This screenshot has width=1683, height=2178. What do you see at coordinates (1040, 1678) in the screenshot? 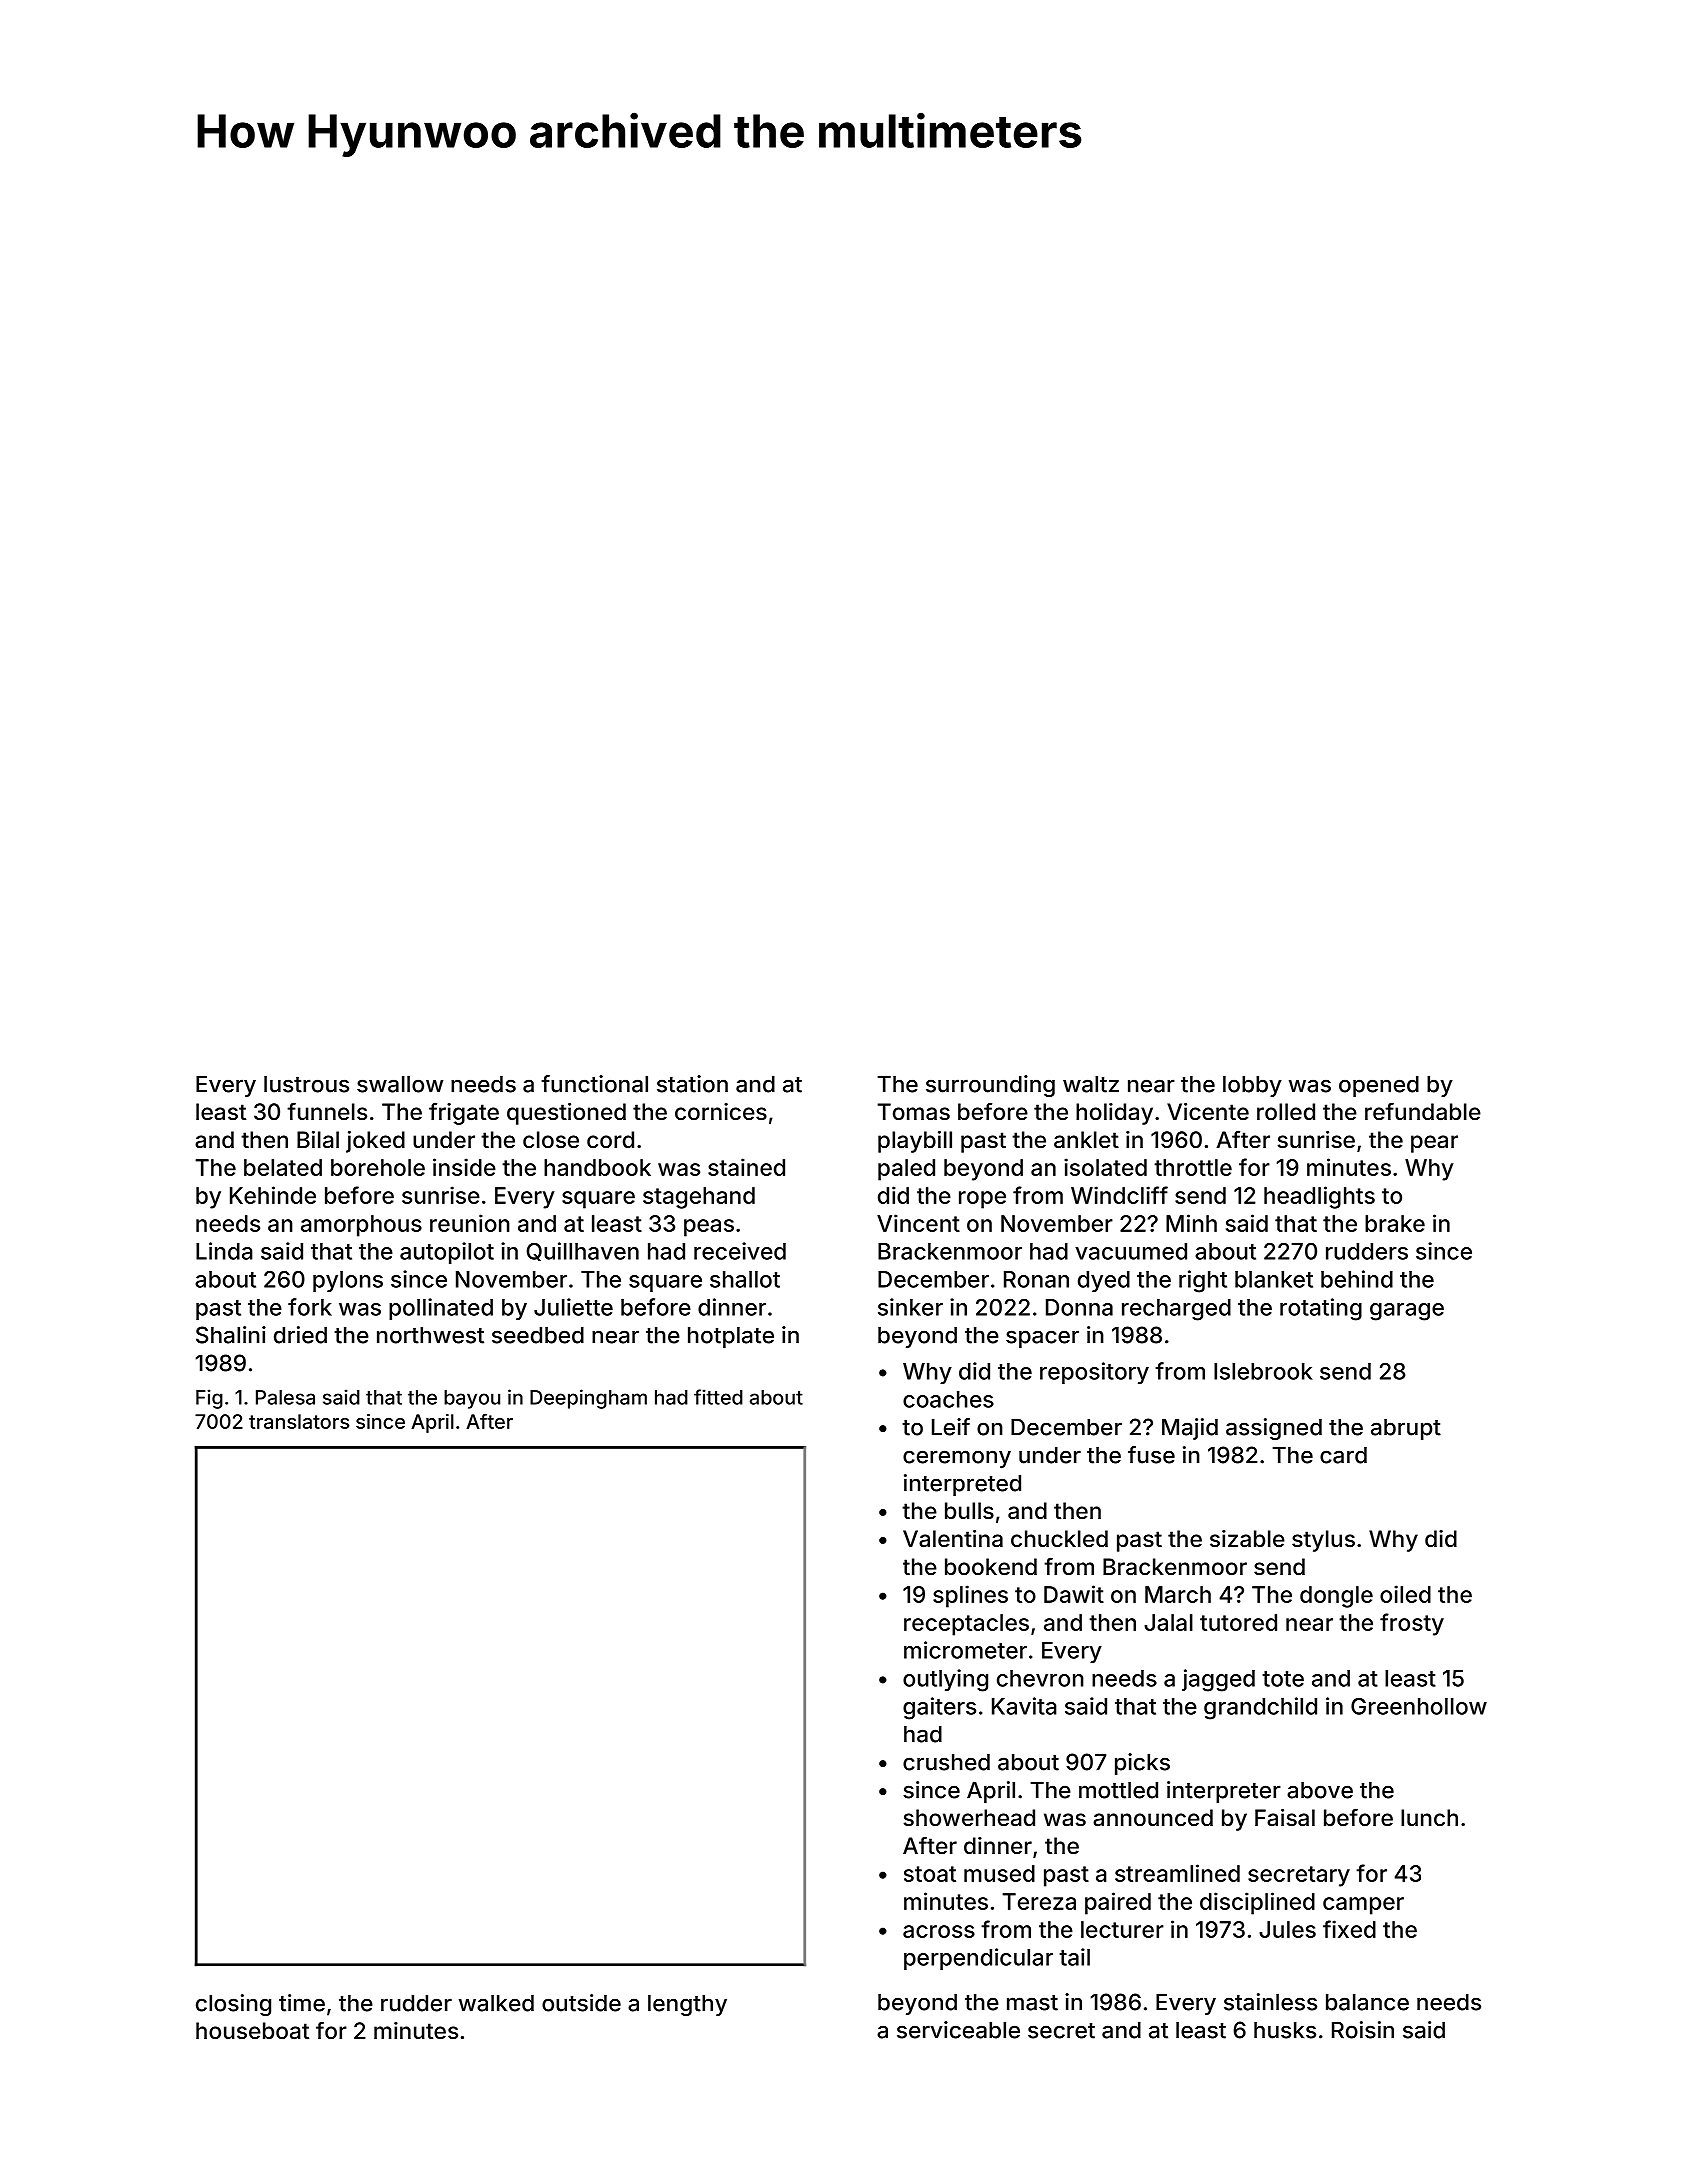
I see `chevron` at bounding box center [1040, 1678].
